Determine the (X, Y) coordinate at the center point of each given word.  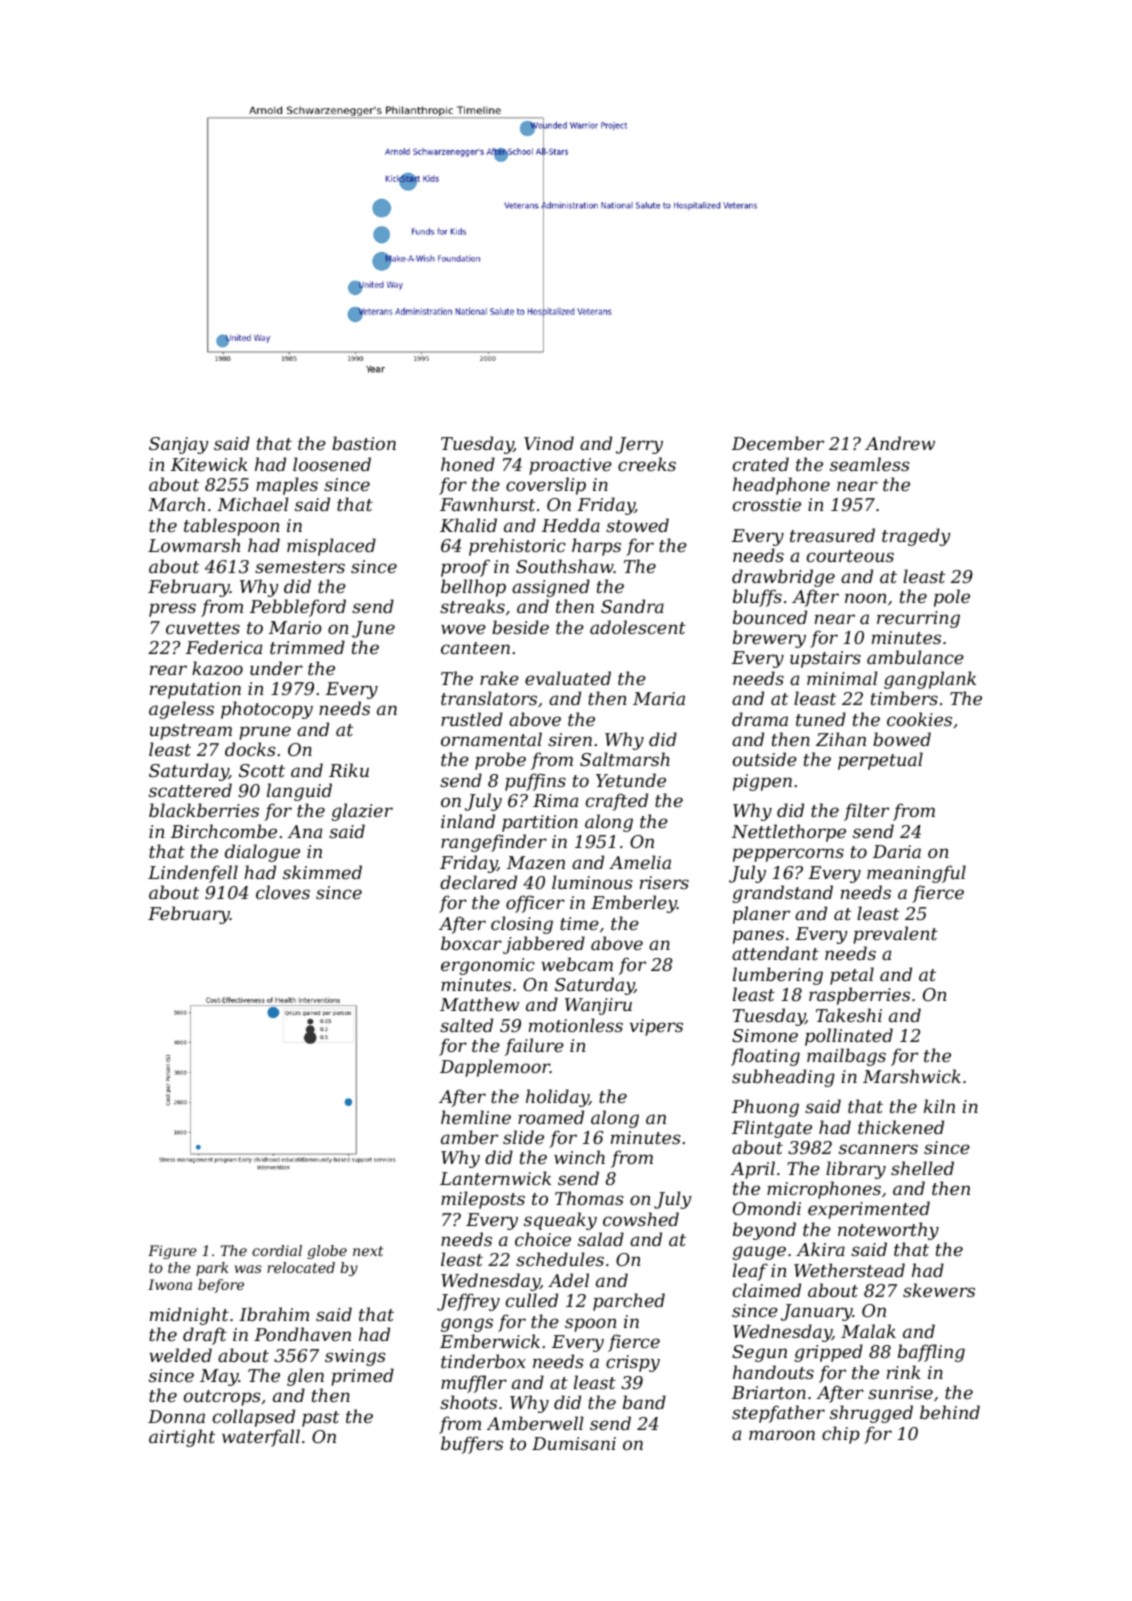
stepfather (778, 1414)
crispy (633, 1363)
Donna (176, 1416)
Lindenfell (193, 874)
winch (579, 1157)
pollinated (849, 1037)
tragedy (916, 537)
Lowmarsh (194, 545)
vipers (656, 1027)
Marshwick (912, 1076)
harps (596, 547)
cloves (283, 892)
